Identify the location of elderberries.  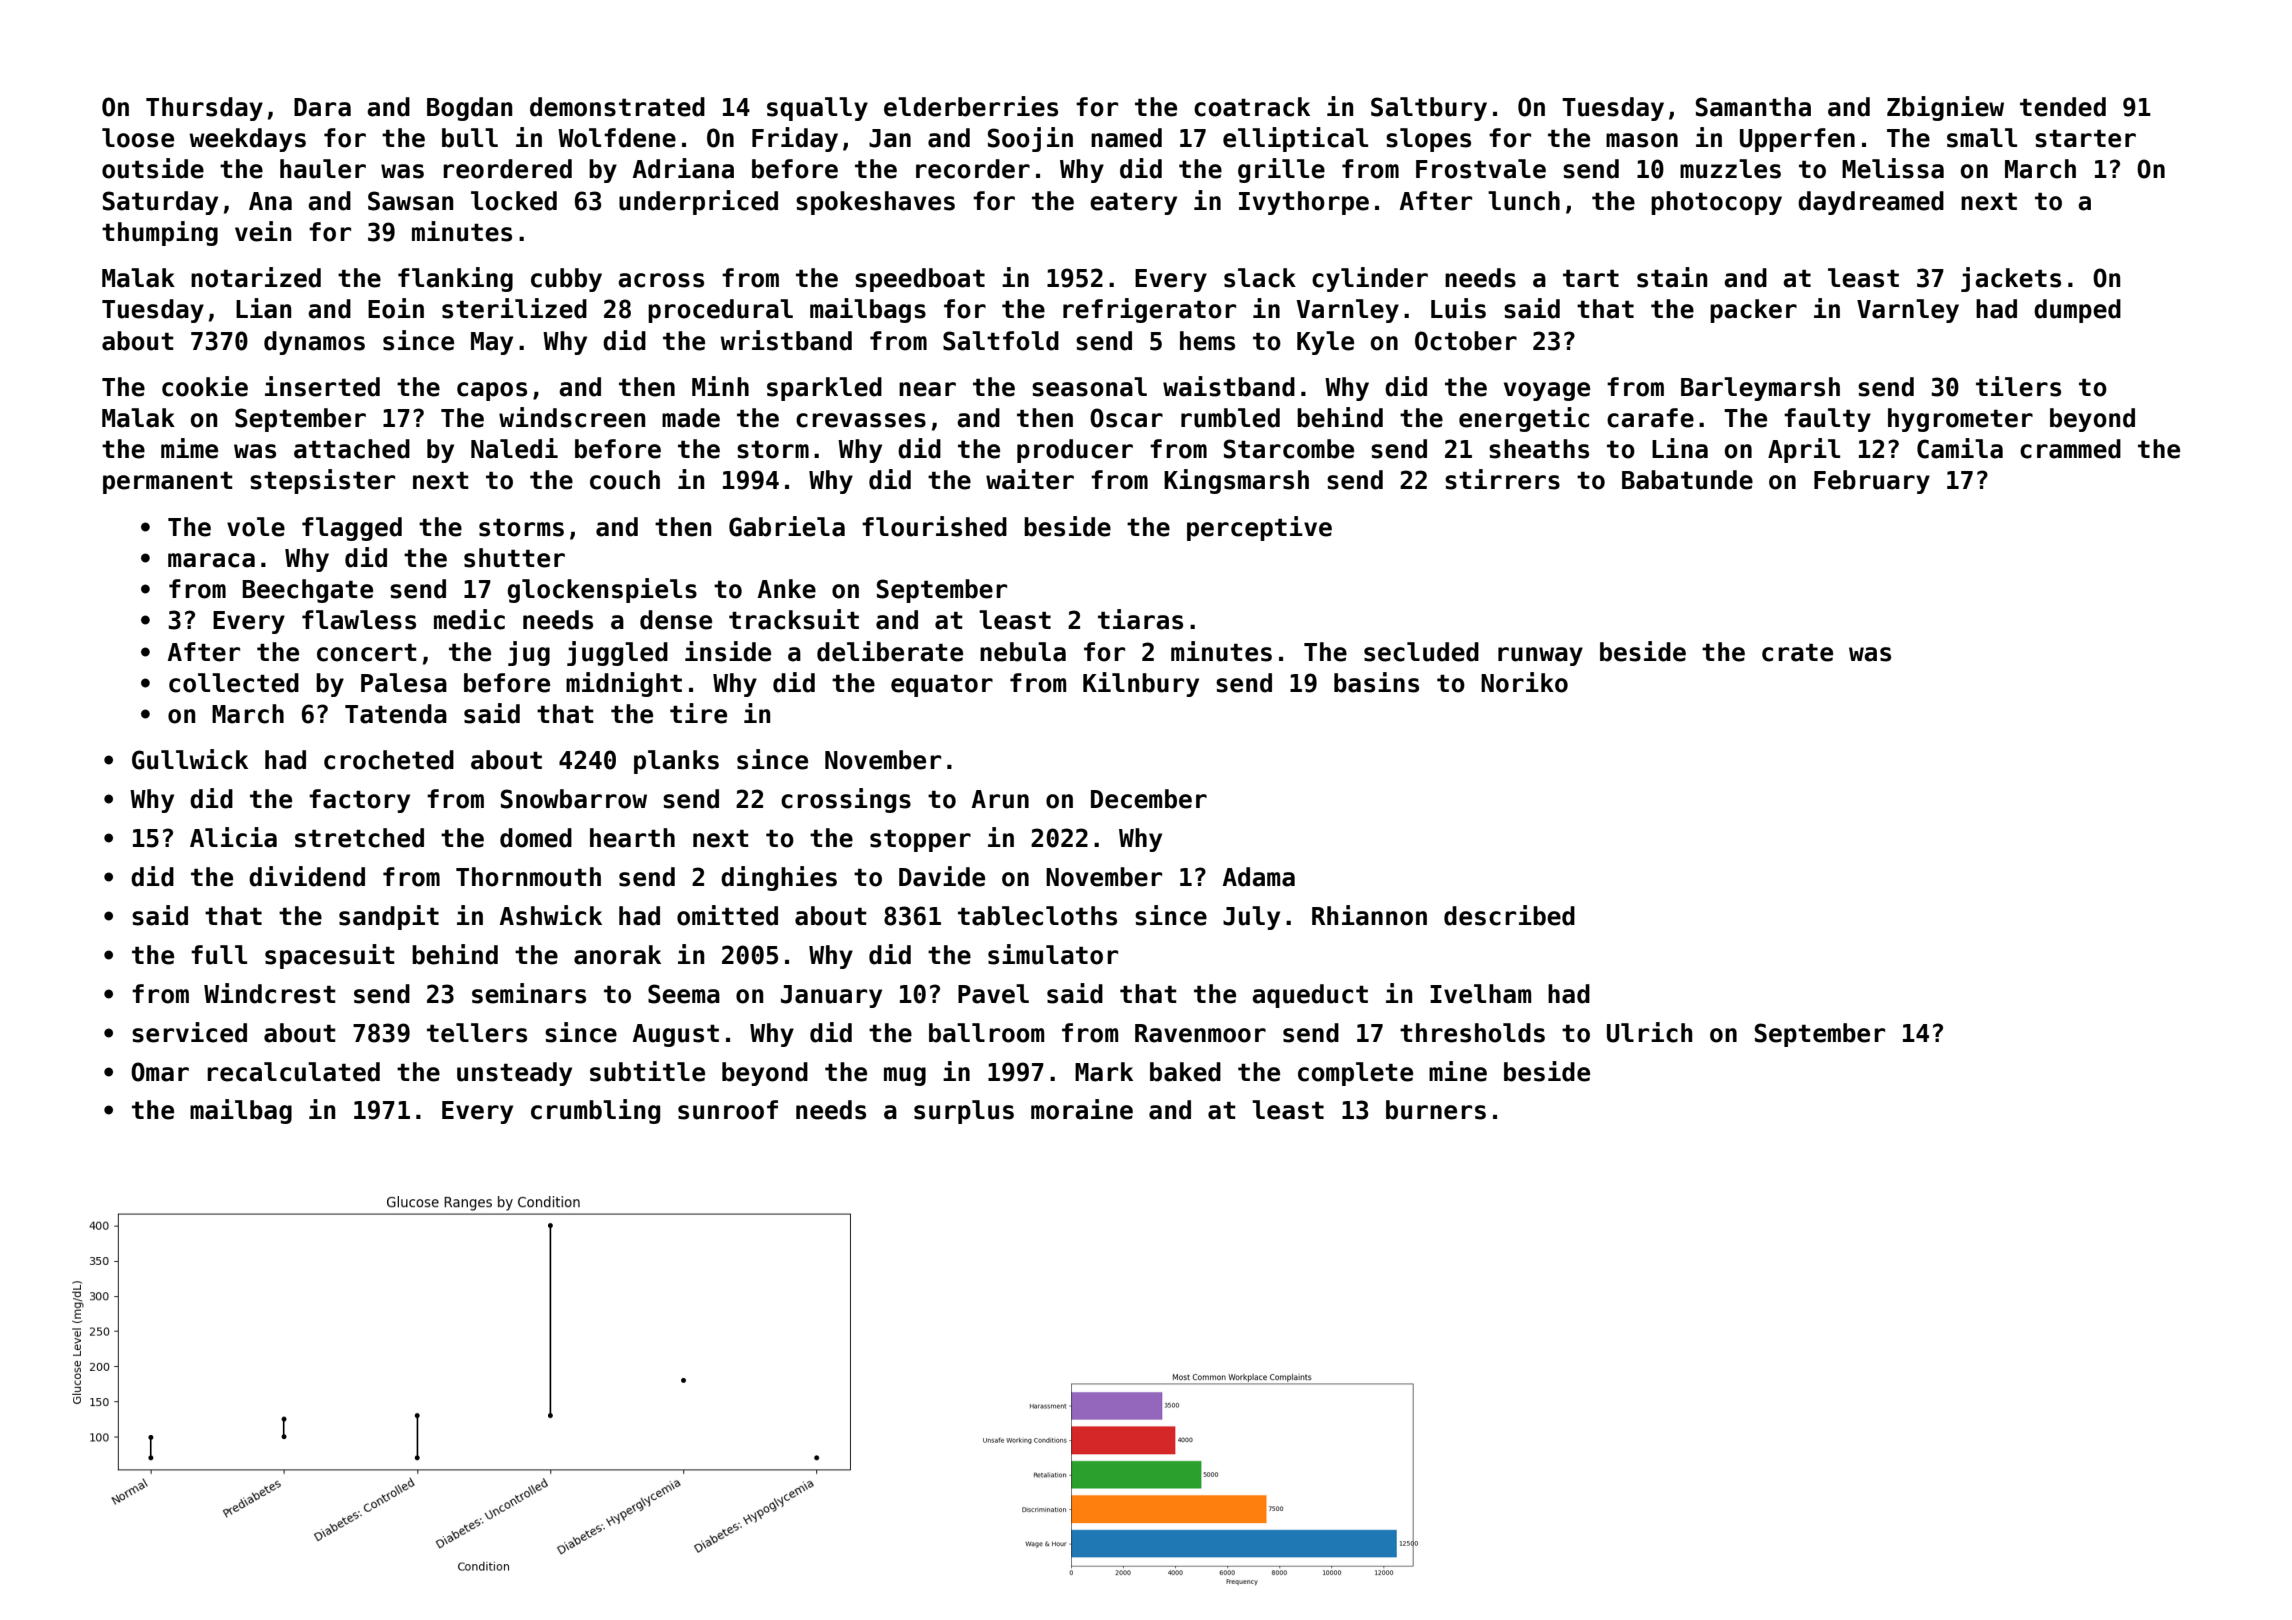
(971, 106).
